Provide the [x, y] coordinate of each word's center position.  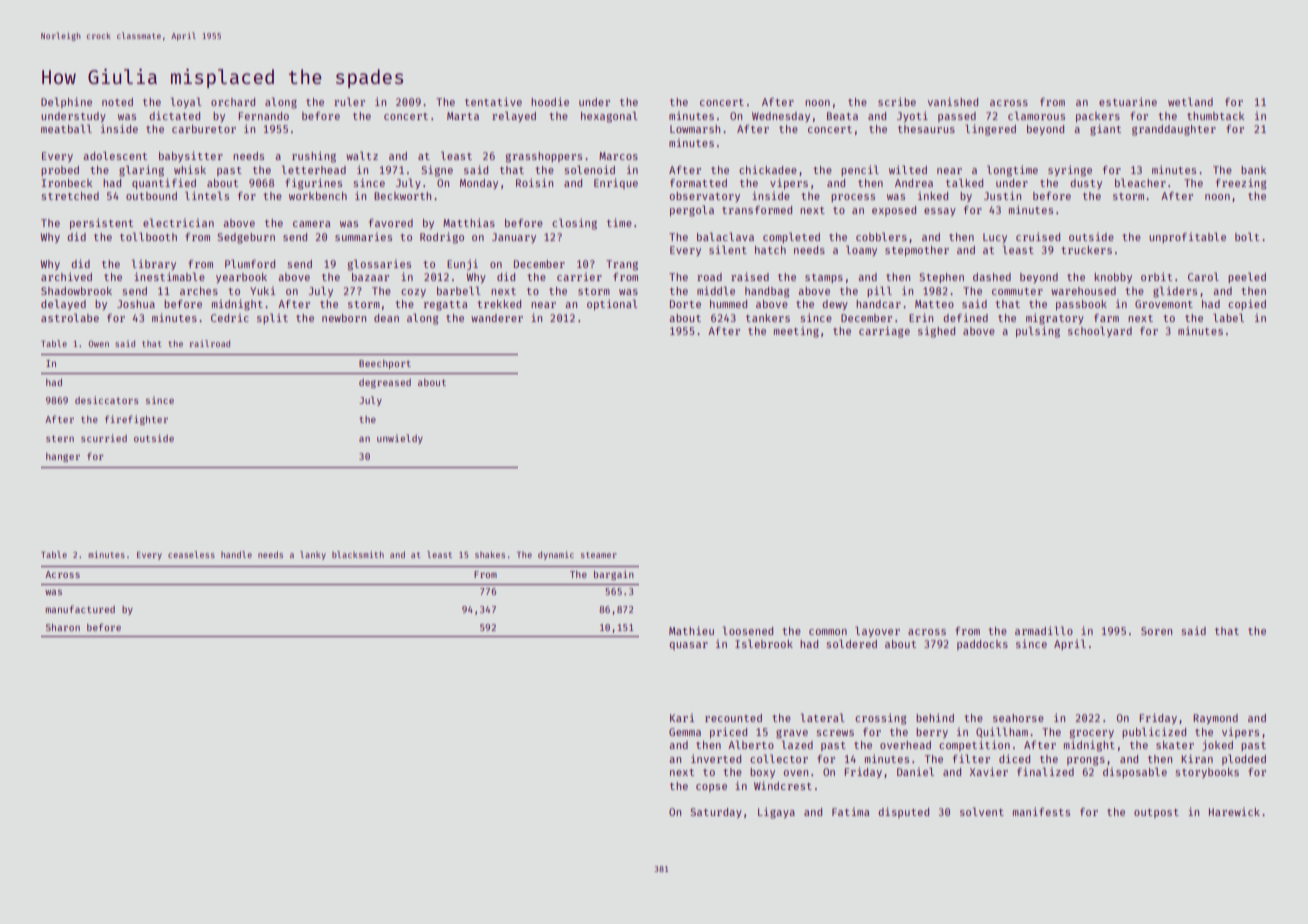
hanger [63, 457]
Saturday [716, 813]
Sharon [63, 627]
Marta [463, 116]
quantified [164, 183]
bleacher [1140, 182]
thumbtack [1215, 116]
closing [574, 224]
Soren [1156, 631]
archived [66, 276]
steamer [599, 555]
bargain [614, 575]
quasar [688, 646]
